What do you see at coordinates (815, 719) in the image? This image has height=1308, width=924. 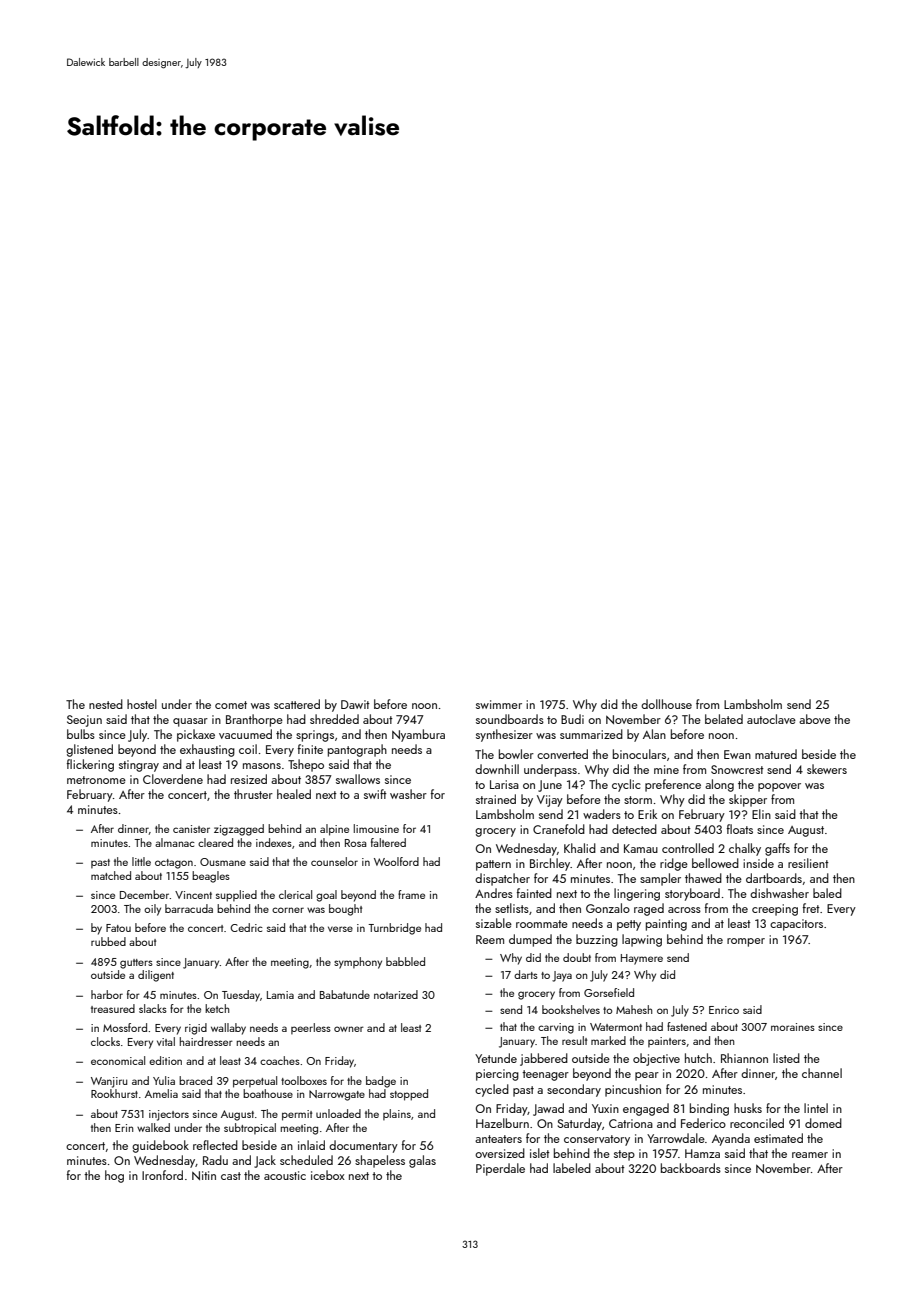 I see `above` at bounding box center [815, 719].
